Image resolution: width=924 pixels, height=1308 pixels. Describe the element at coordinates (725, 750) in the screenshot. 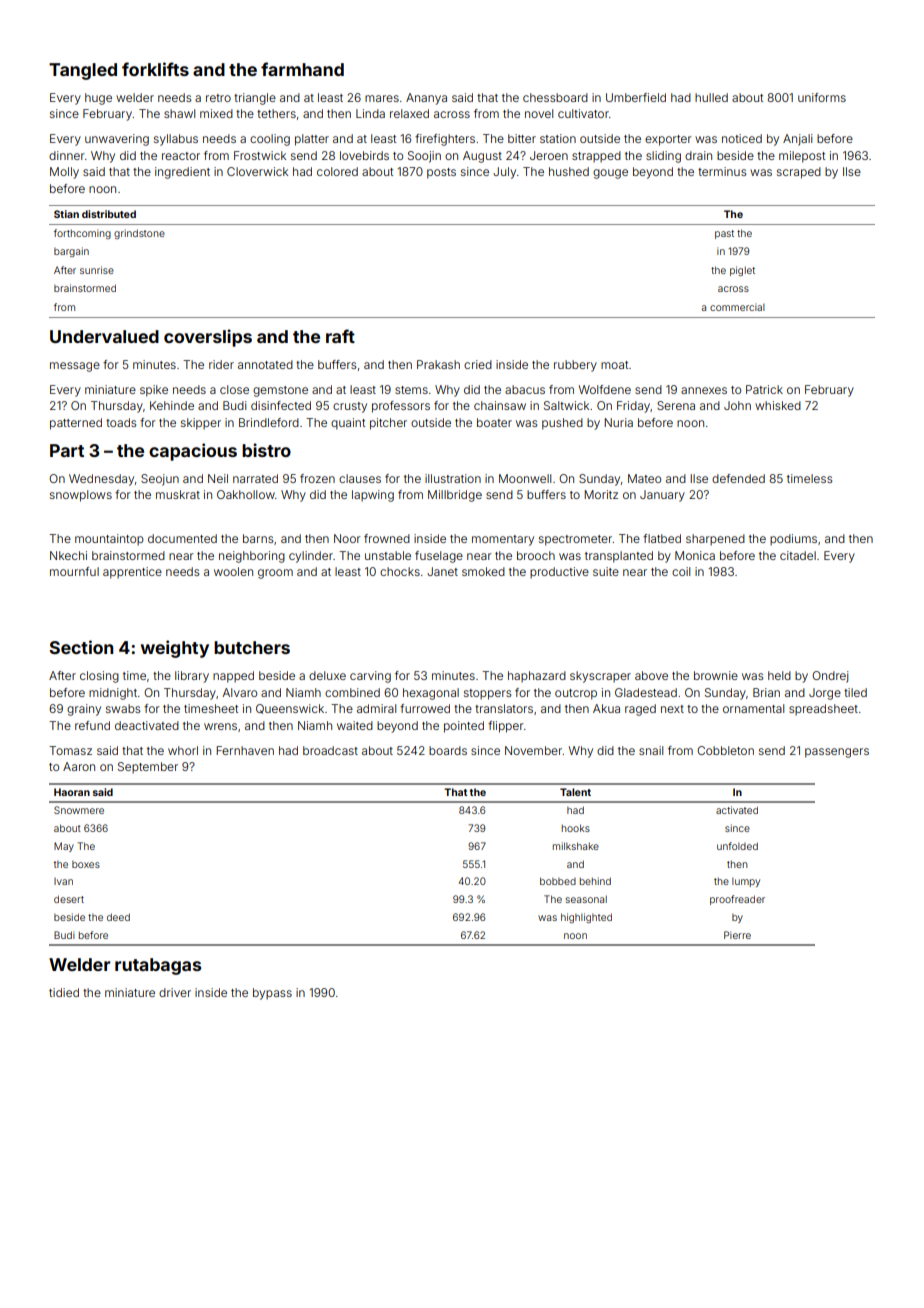

I see `Cobbleton` at that location.
